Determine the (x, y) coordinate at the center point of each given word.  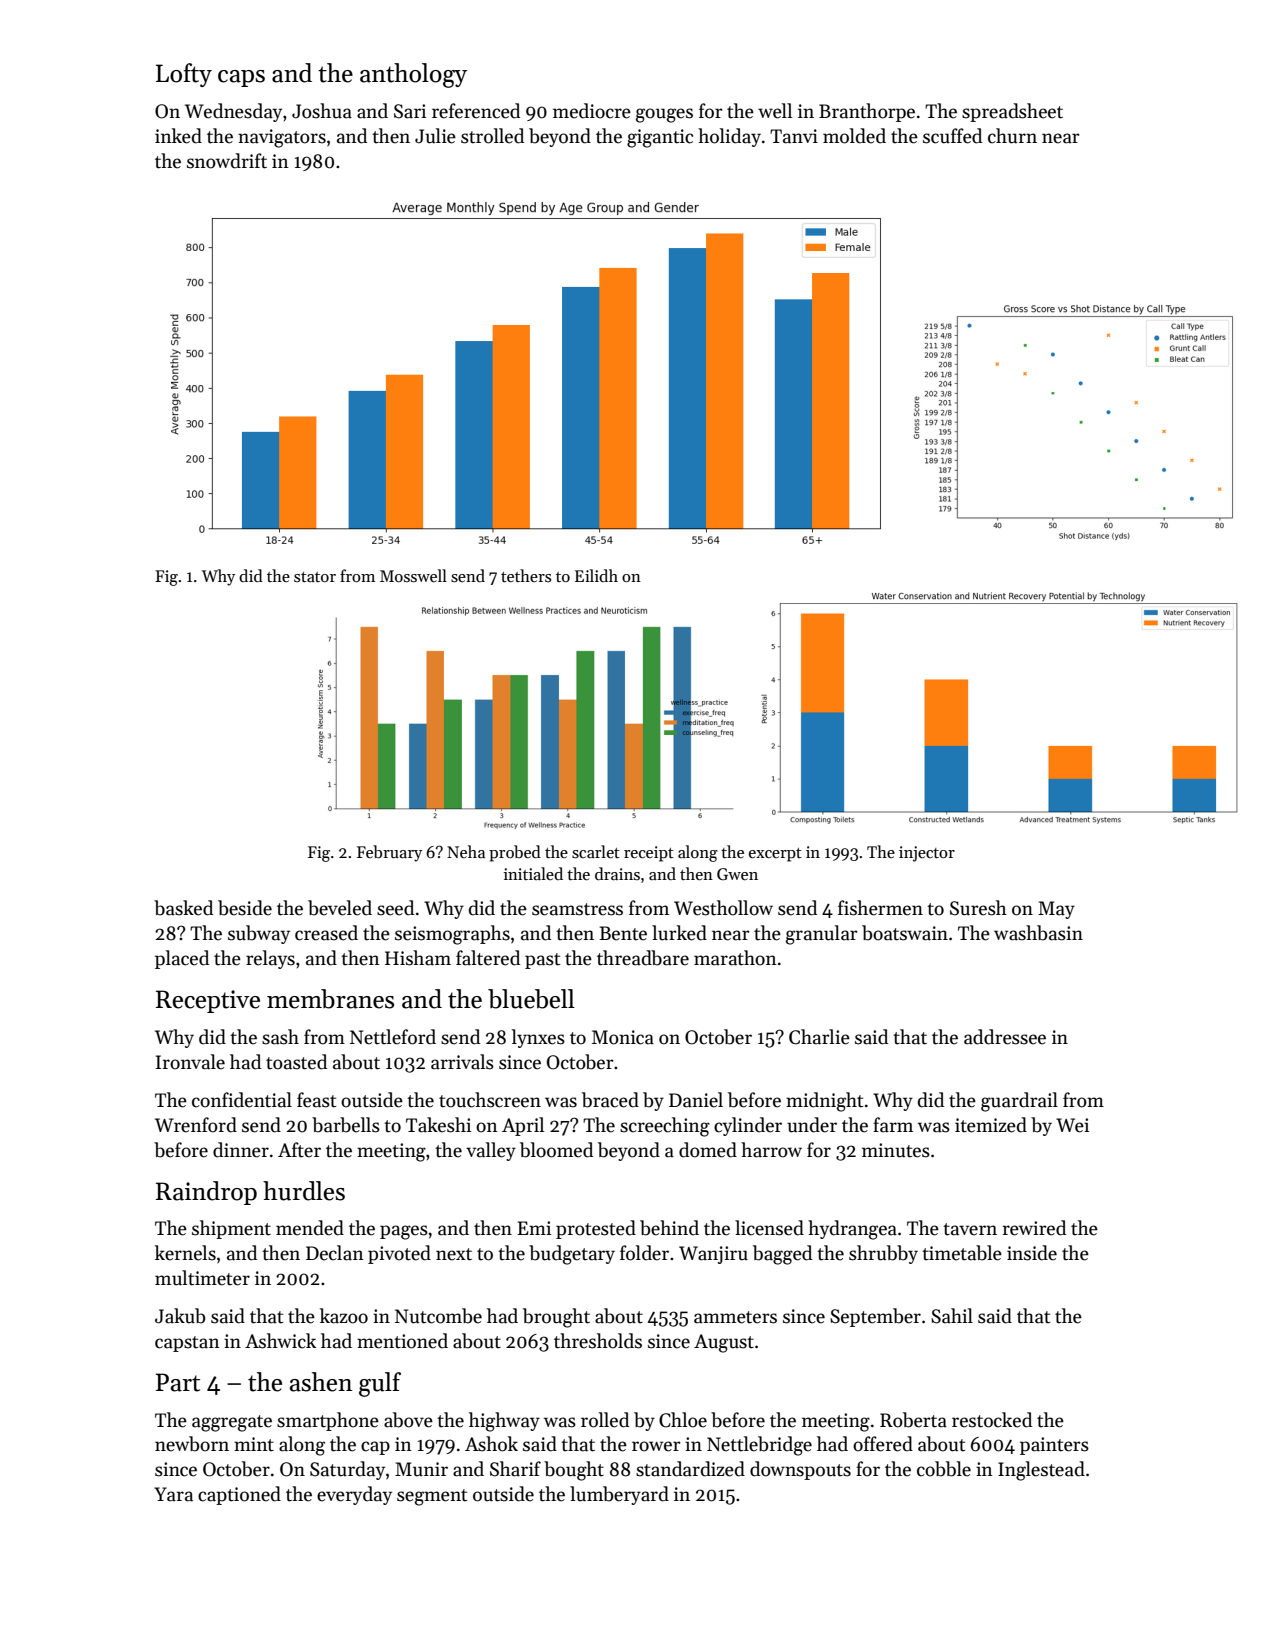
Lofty (184, 75)
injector (927, 854)
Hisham (418, 958)
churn (1012, 136)
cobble (944, 1469)
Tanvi (794, 136)
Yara (173, 1494)
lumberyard (619, 1495)
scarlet (596, 852)
